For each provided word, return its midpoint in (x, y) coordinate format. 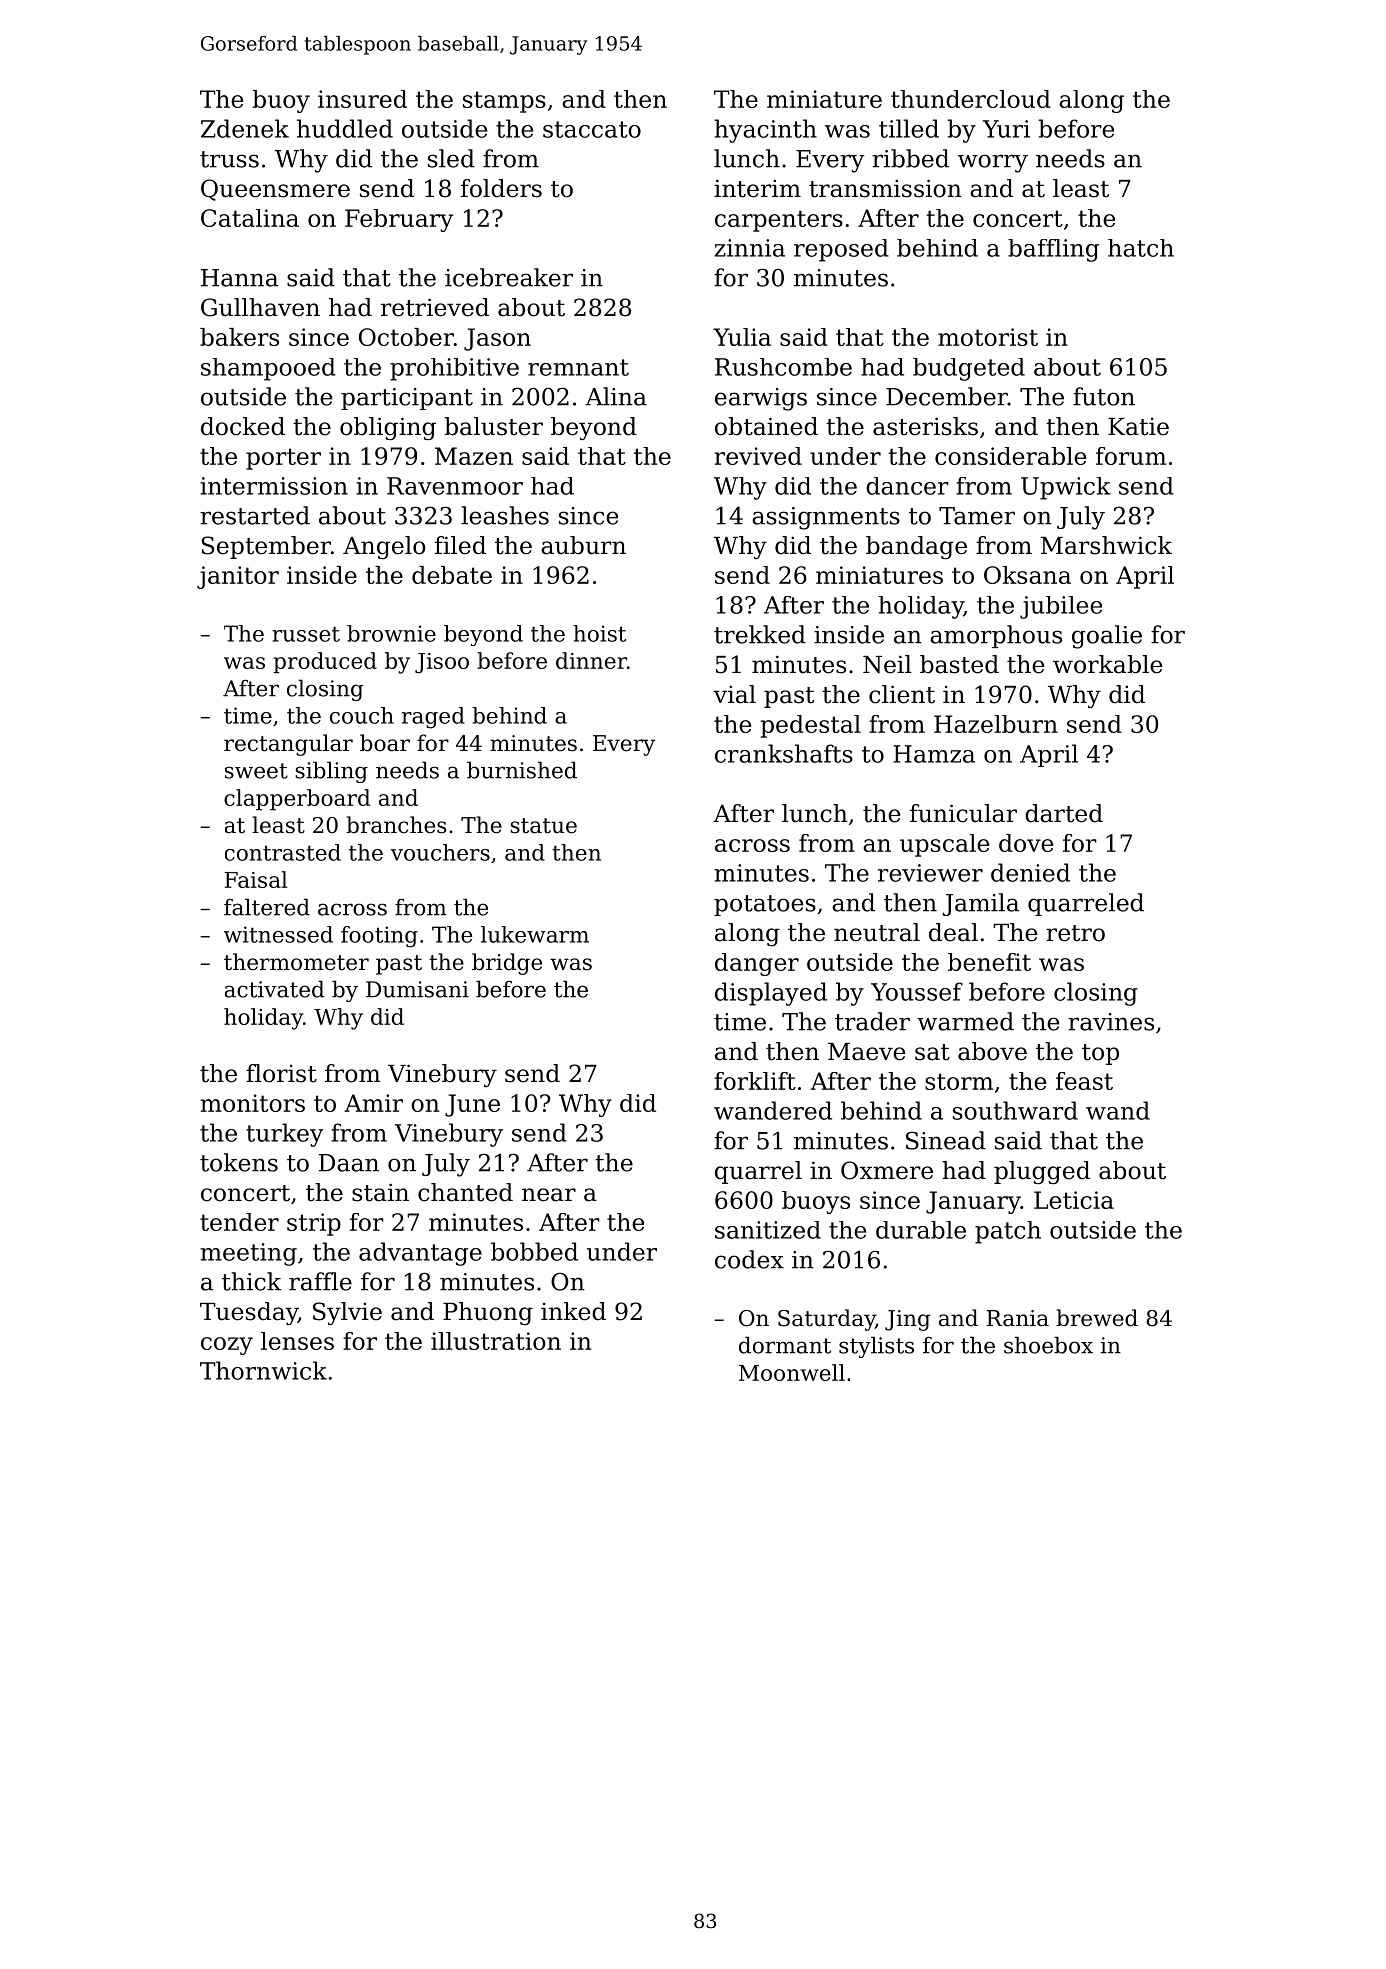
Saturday (826, 1320)
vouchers (440, 852)
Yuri (1006, 129)
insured (362, 99)
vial (734, 694)
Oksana (1027, 575)
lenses (297, 1341)
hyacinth (765, 131)
